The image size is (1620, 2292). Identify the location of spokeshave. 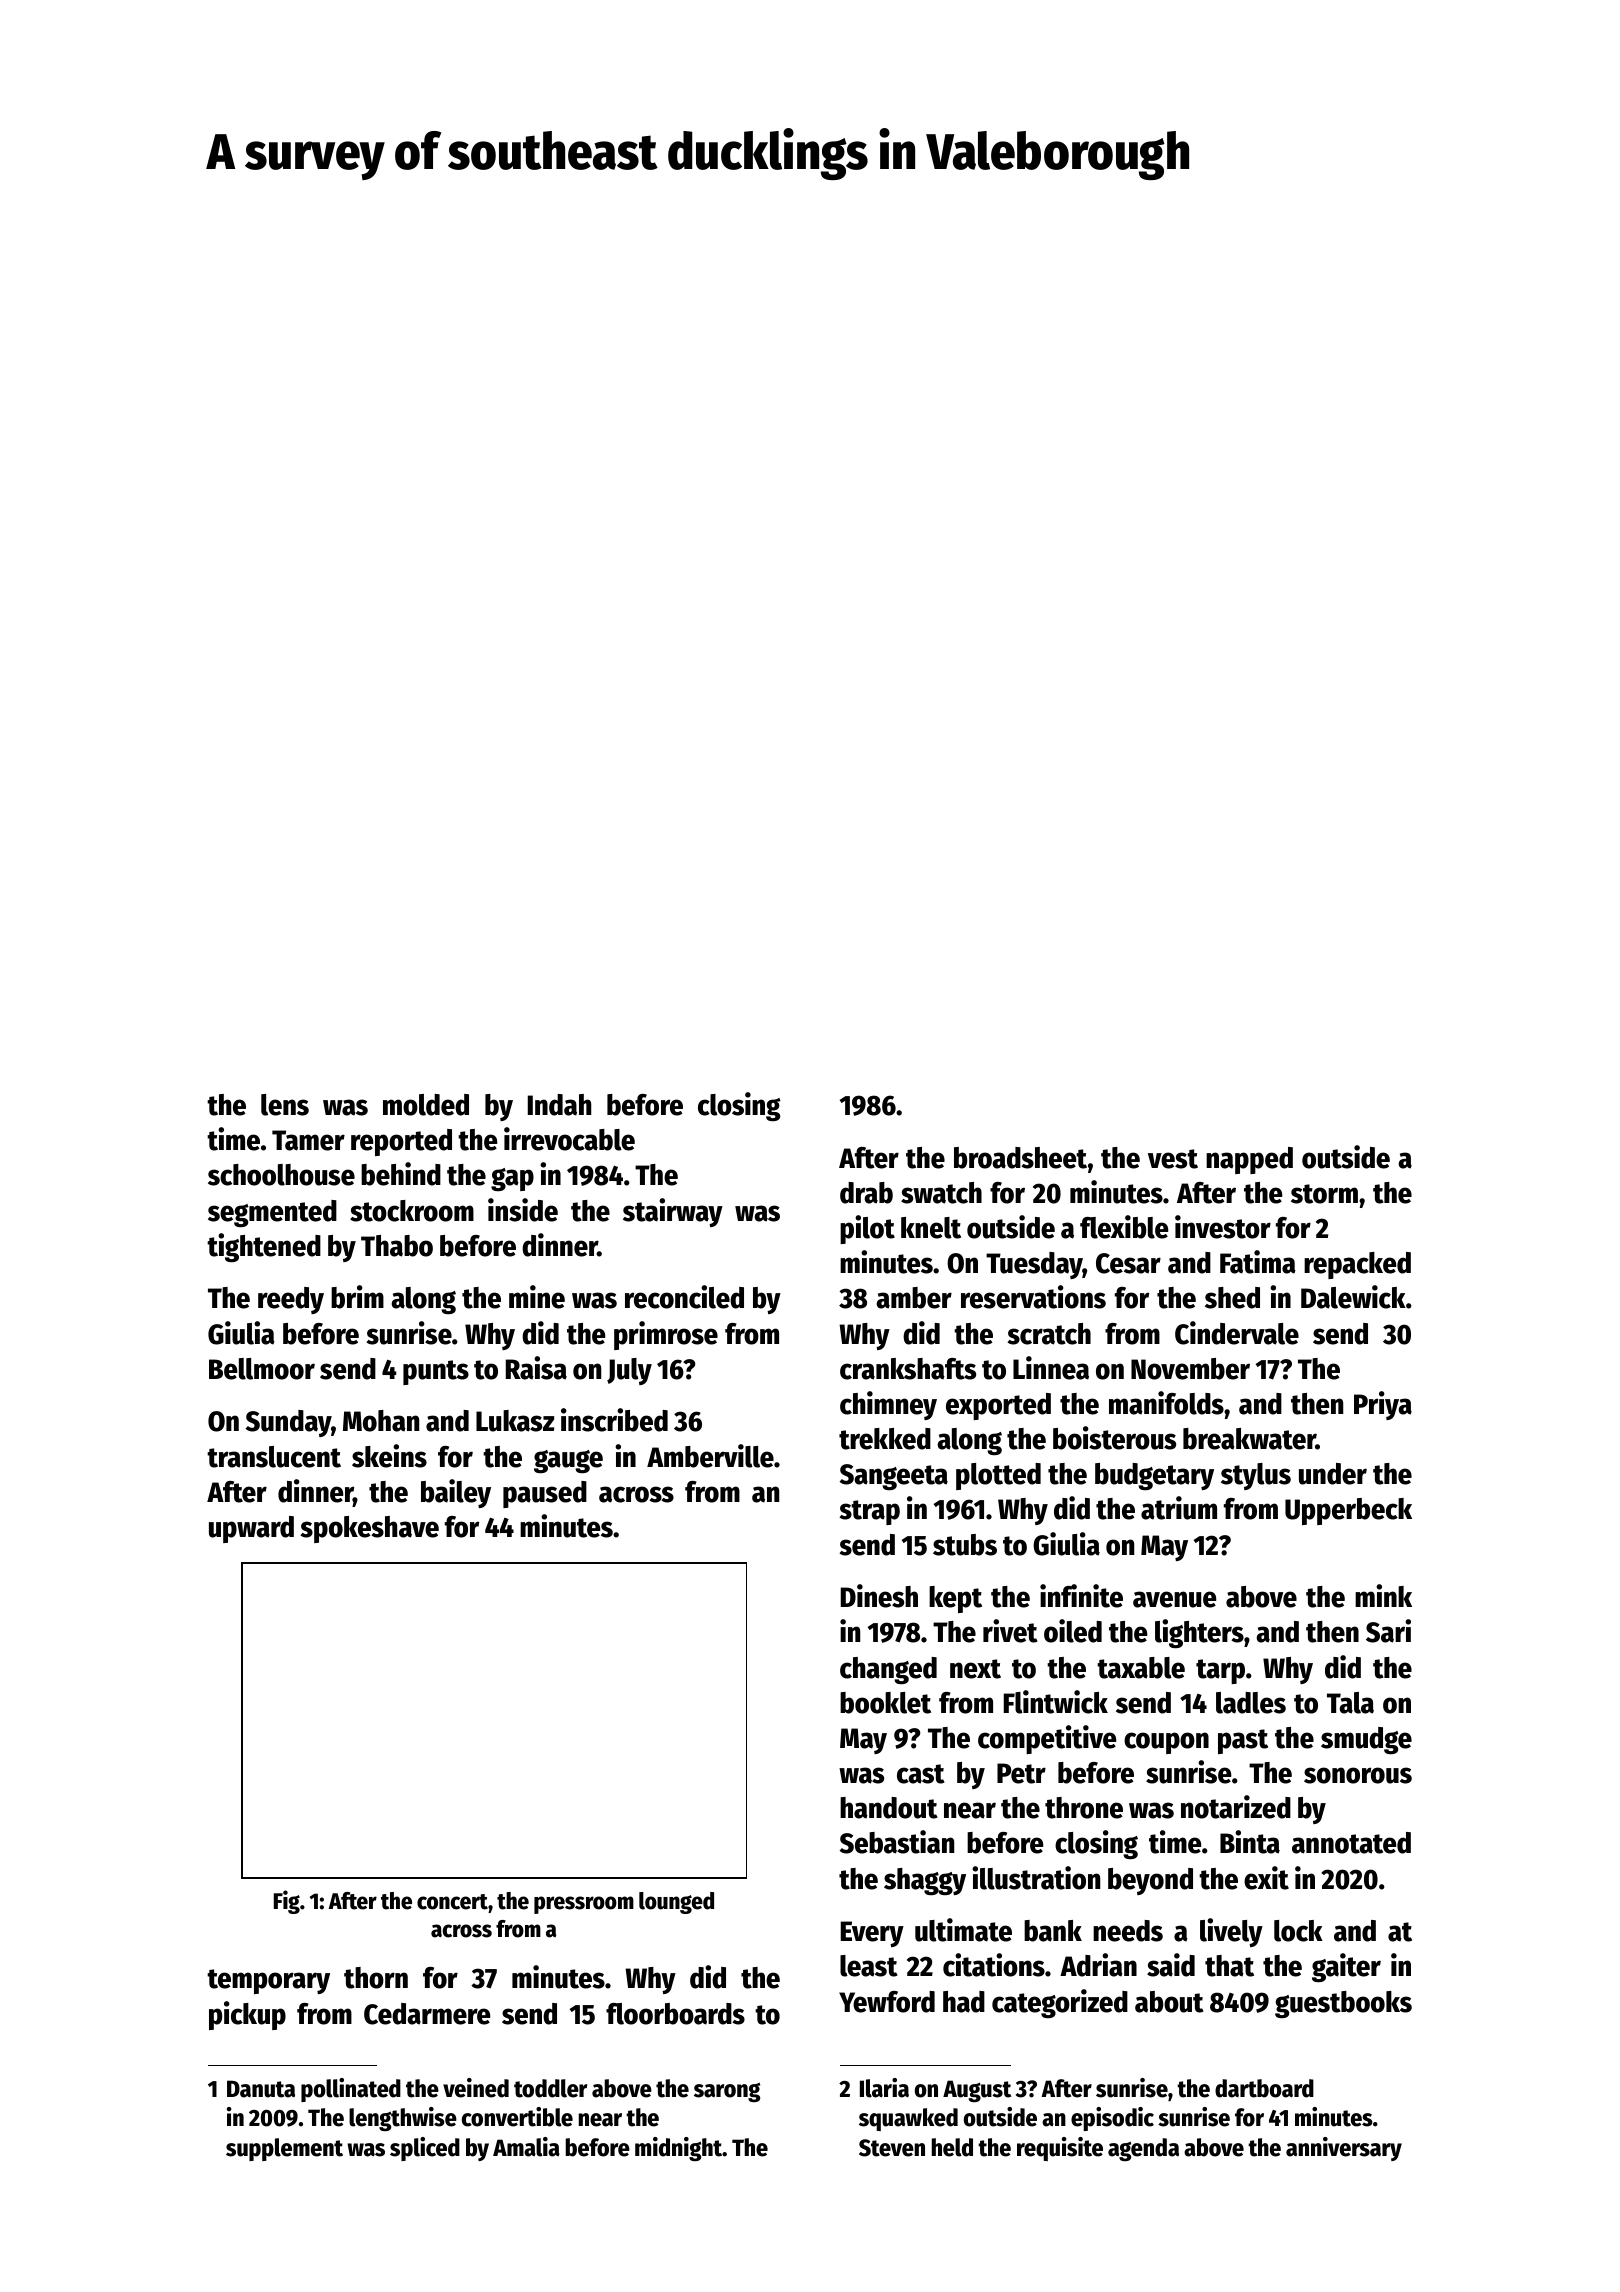
(369, 1529).
